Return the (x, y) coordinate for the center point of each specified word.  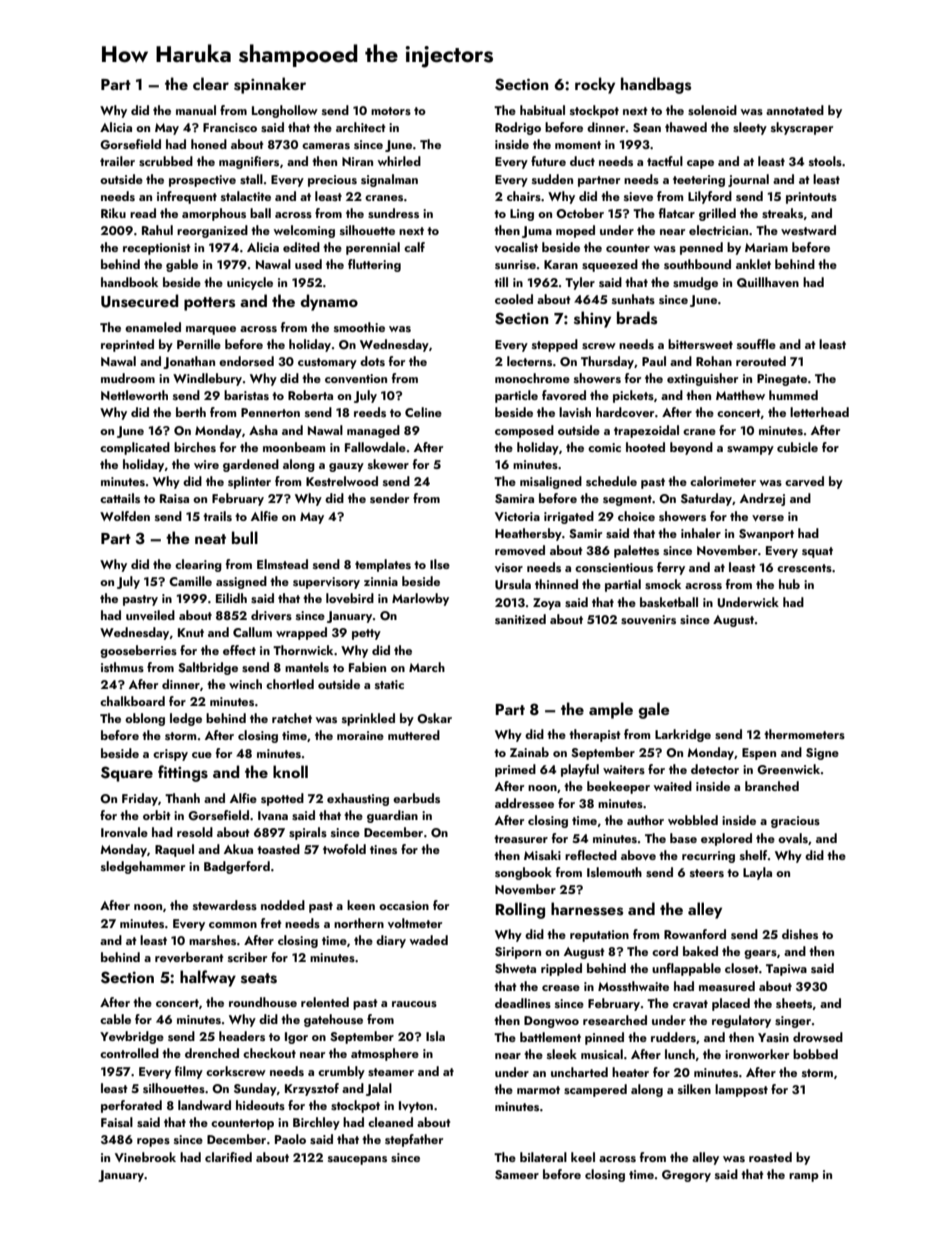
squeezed (610, 265)
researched (615, 1020)
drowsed (818, 1037)
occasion (404, 905)
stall (251, 179)
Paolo (290, 1139)
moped (575, 231)
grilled (717, 214)
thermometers (804, 734)
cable (115, 1019)
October (580, 213)
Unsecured (140, 301)
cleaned (390, 1122)
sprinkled (368, 719)
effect (239, 650)
